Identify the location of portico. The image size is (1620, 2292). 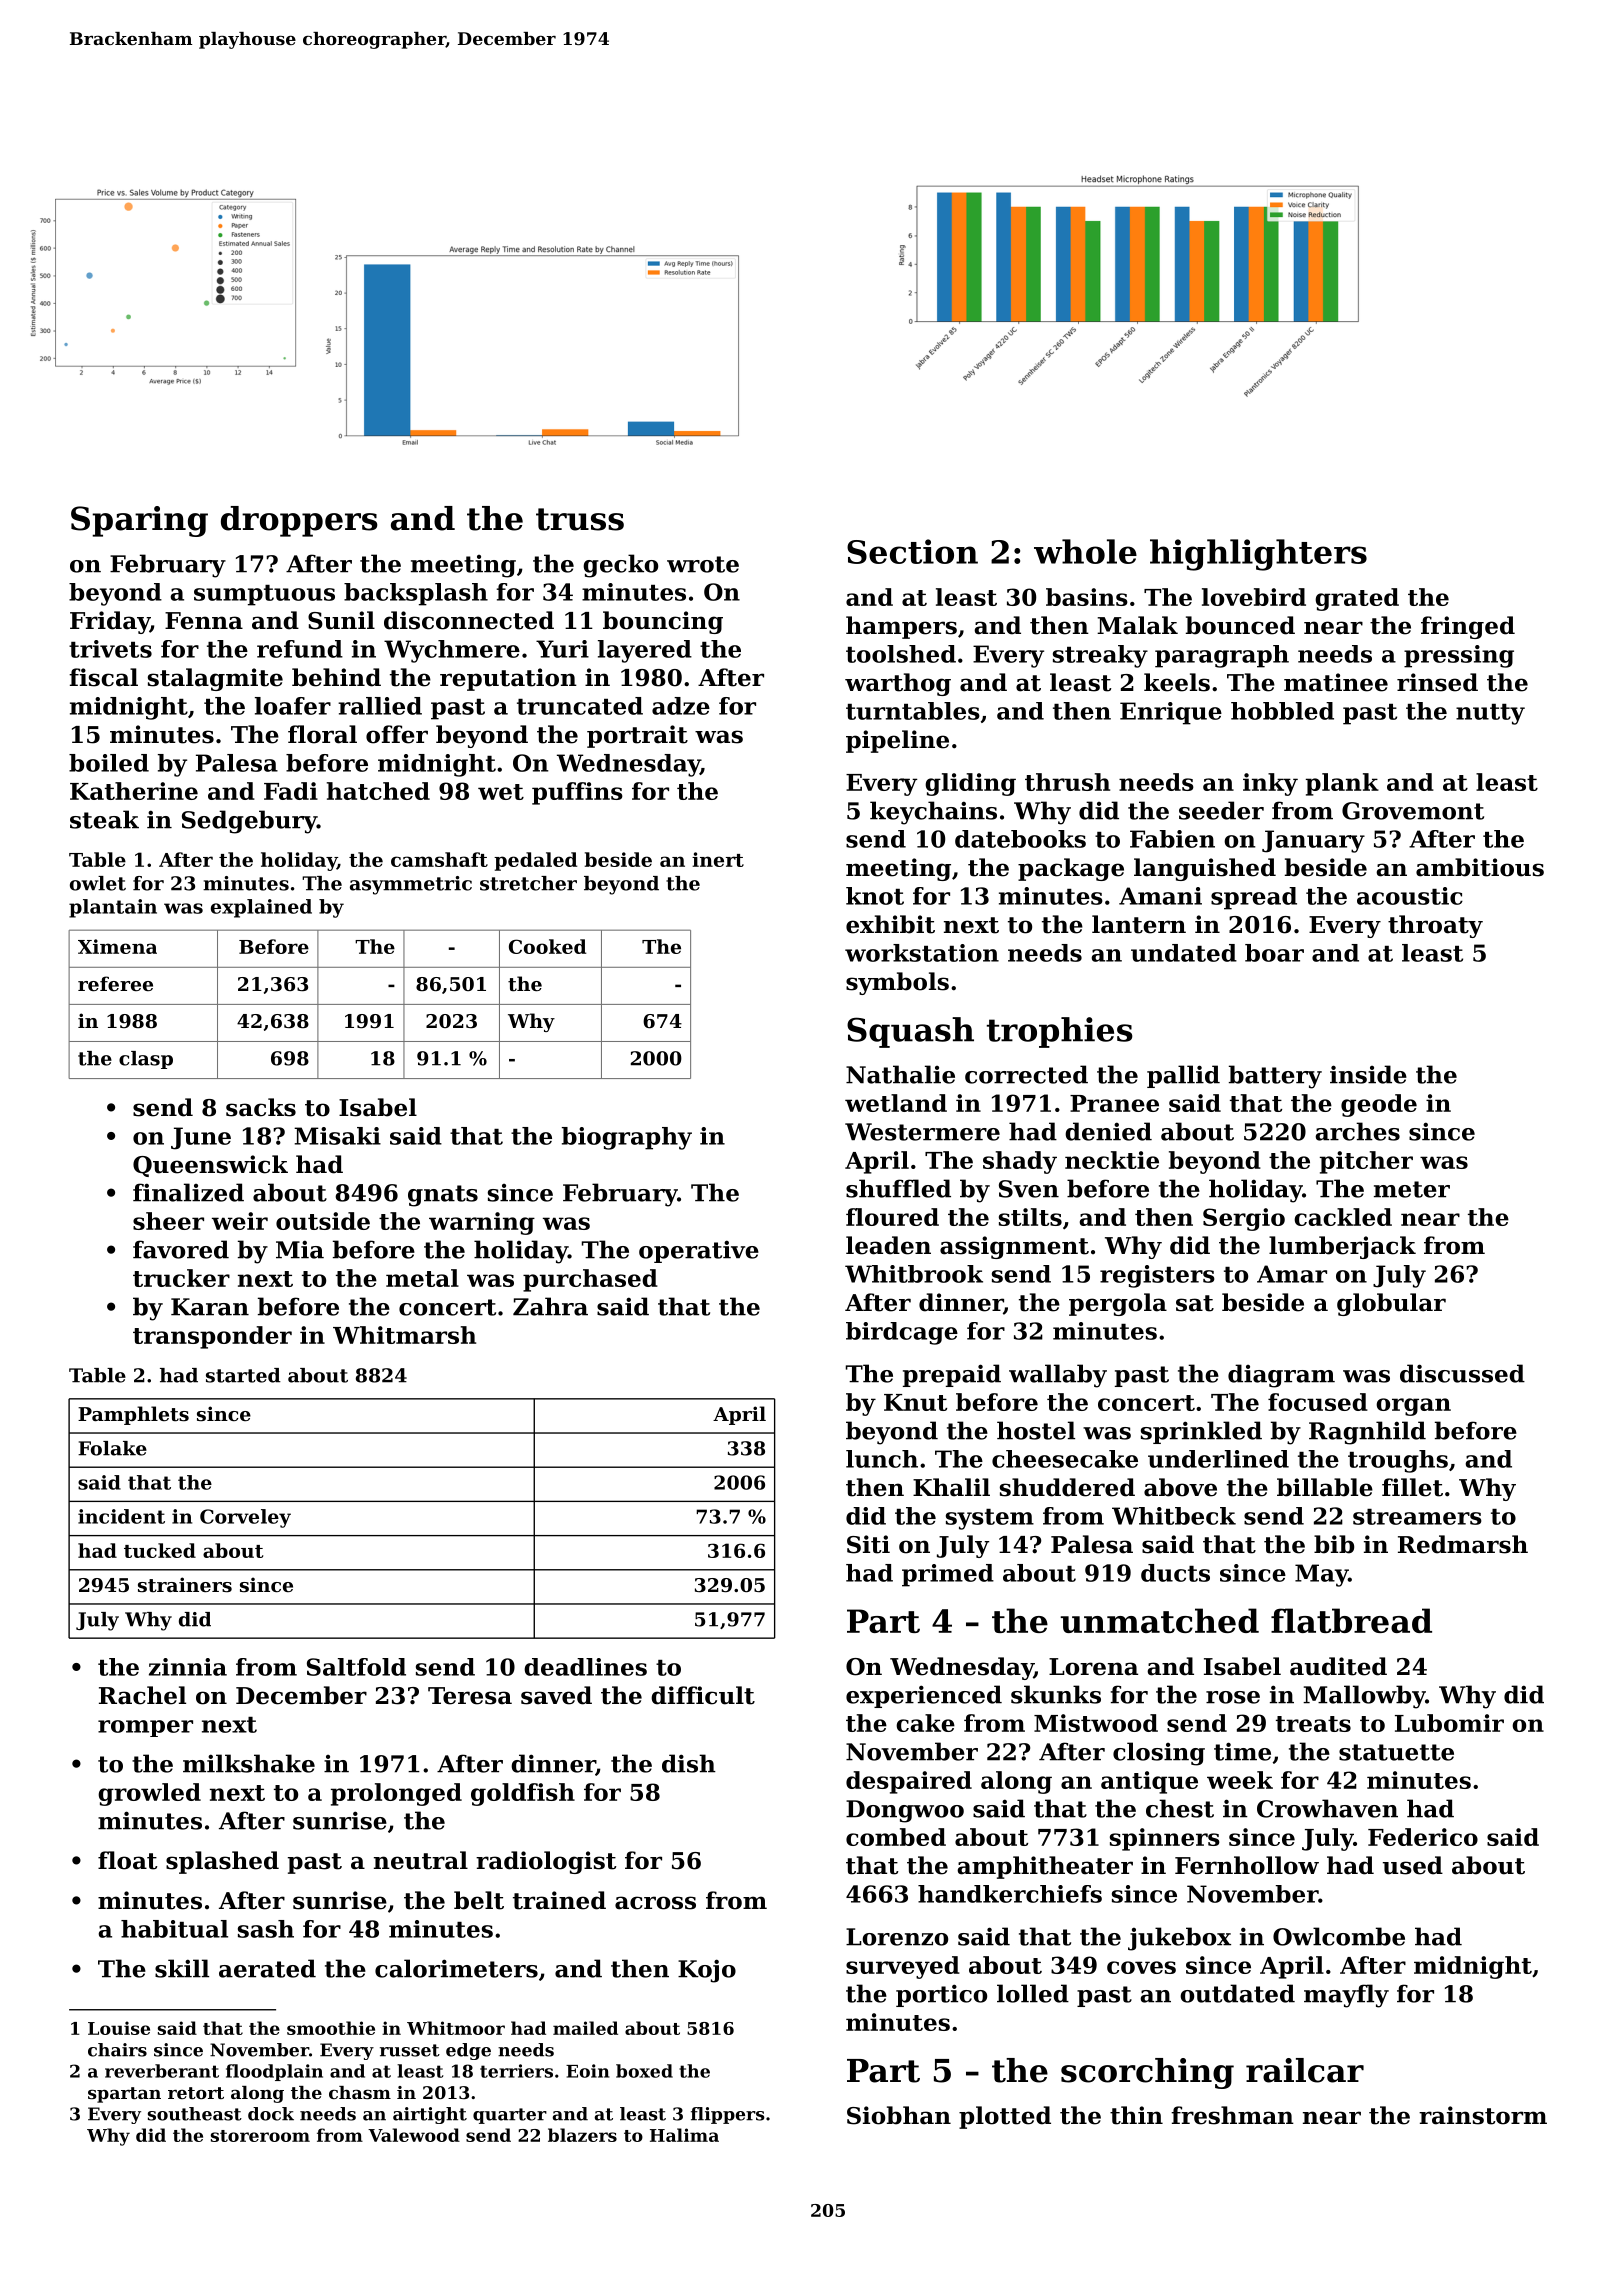
(941, 1995).
